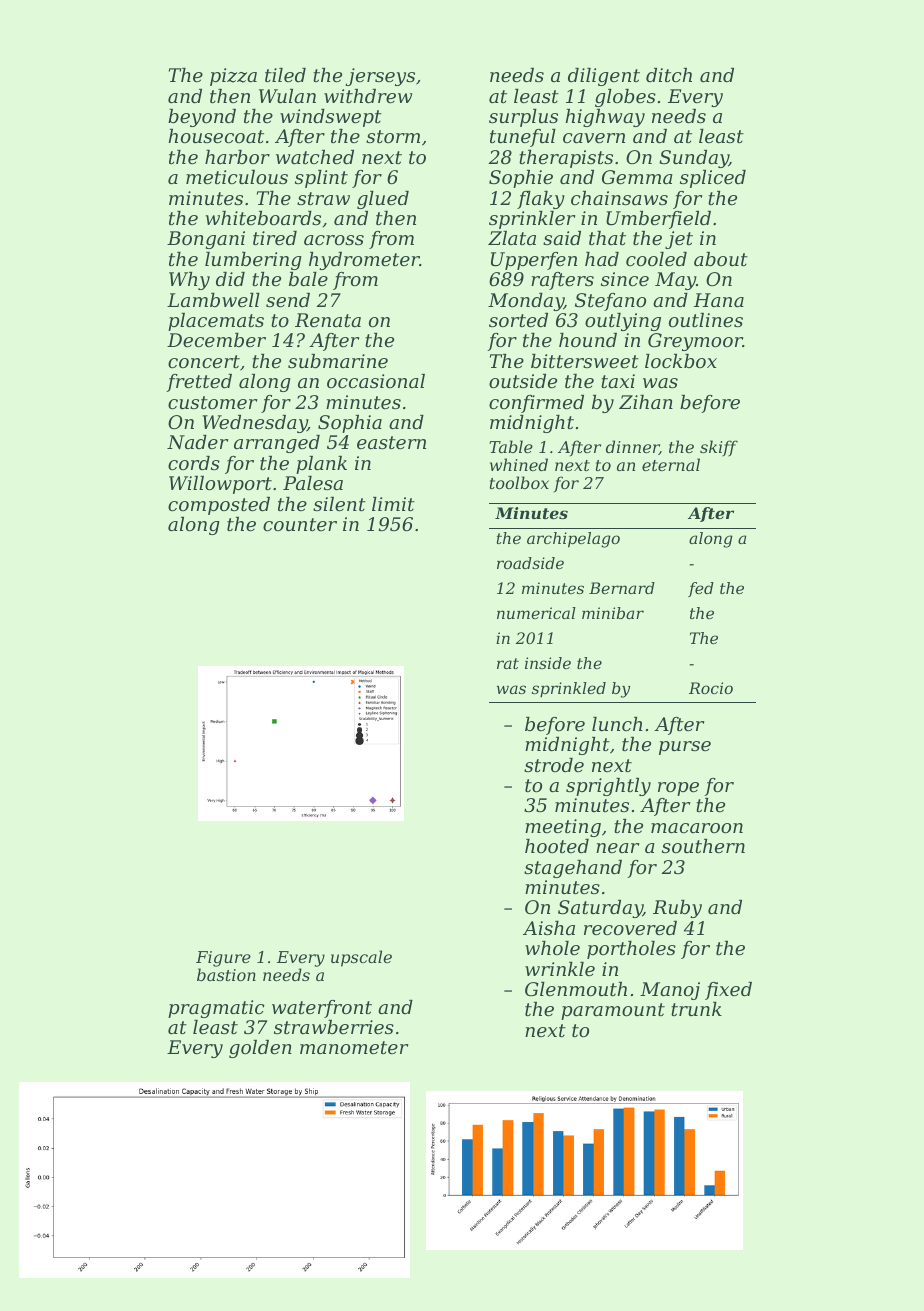 The width and height of the screenshot is (924, 1311). What do you see at coordinates (685, 748) in the screenshot?
I see `purse` at bounding box center [685, 748].
